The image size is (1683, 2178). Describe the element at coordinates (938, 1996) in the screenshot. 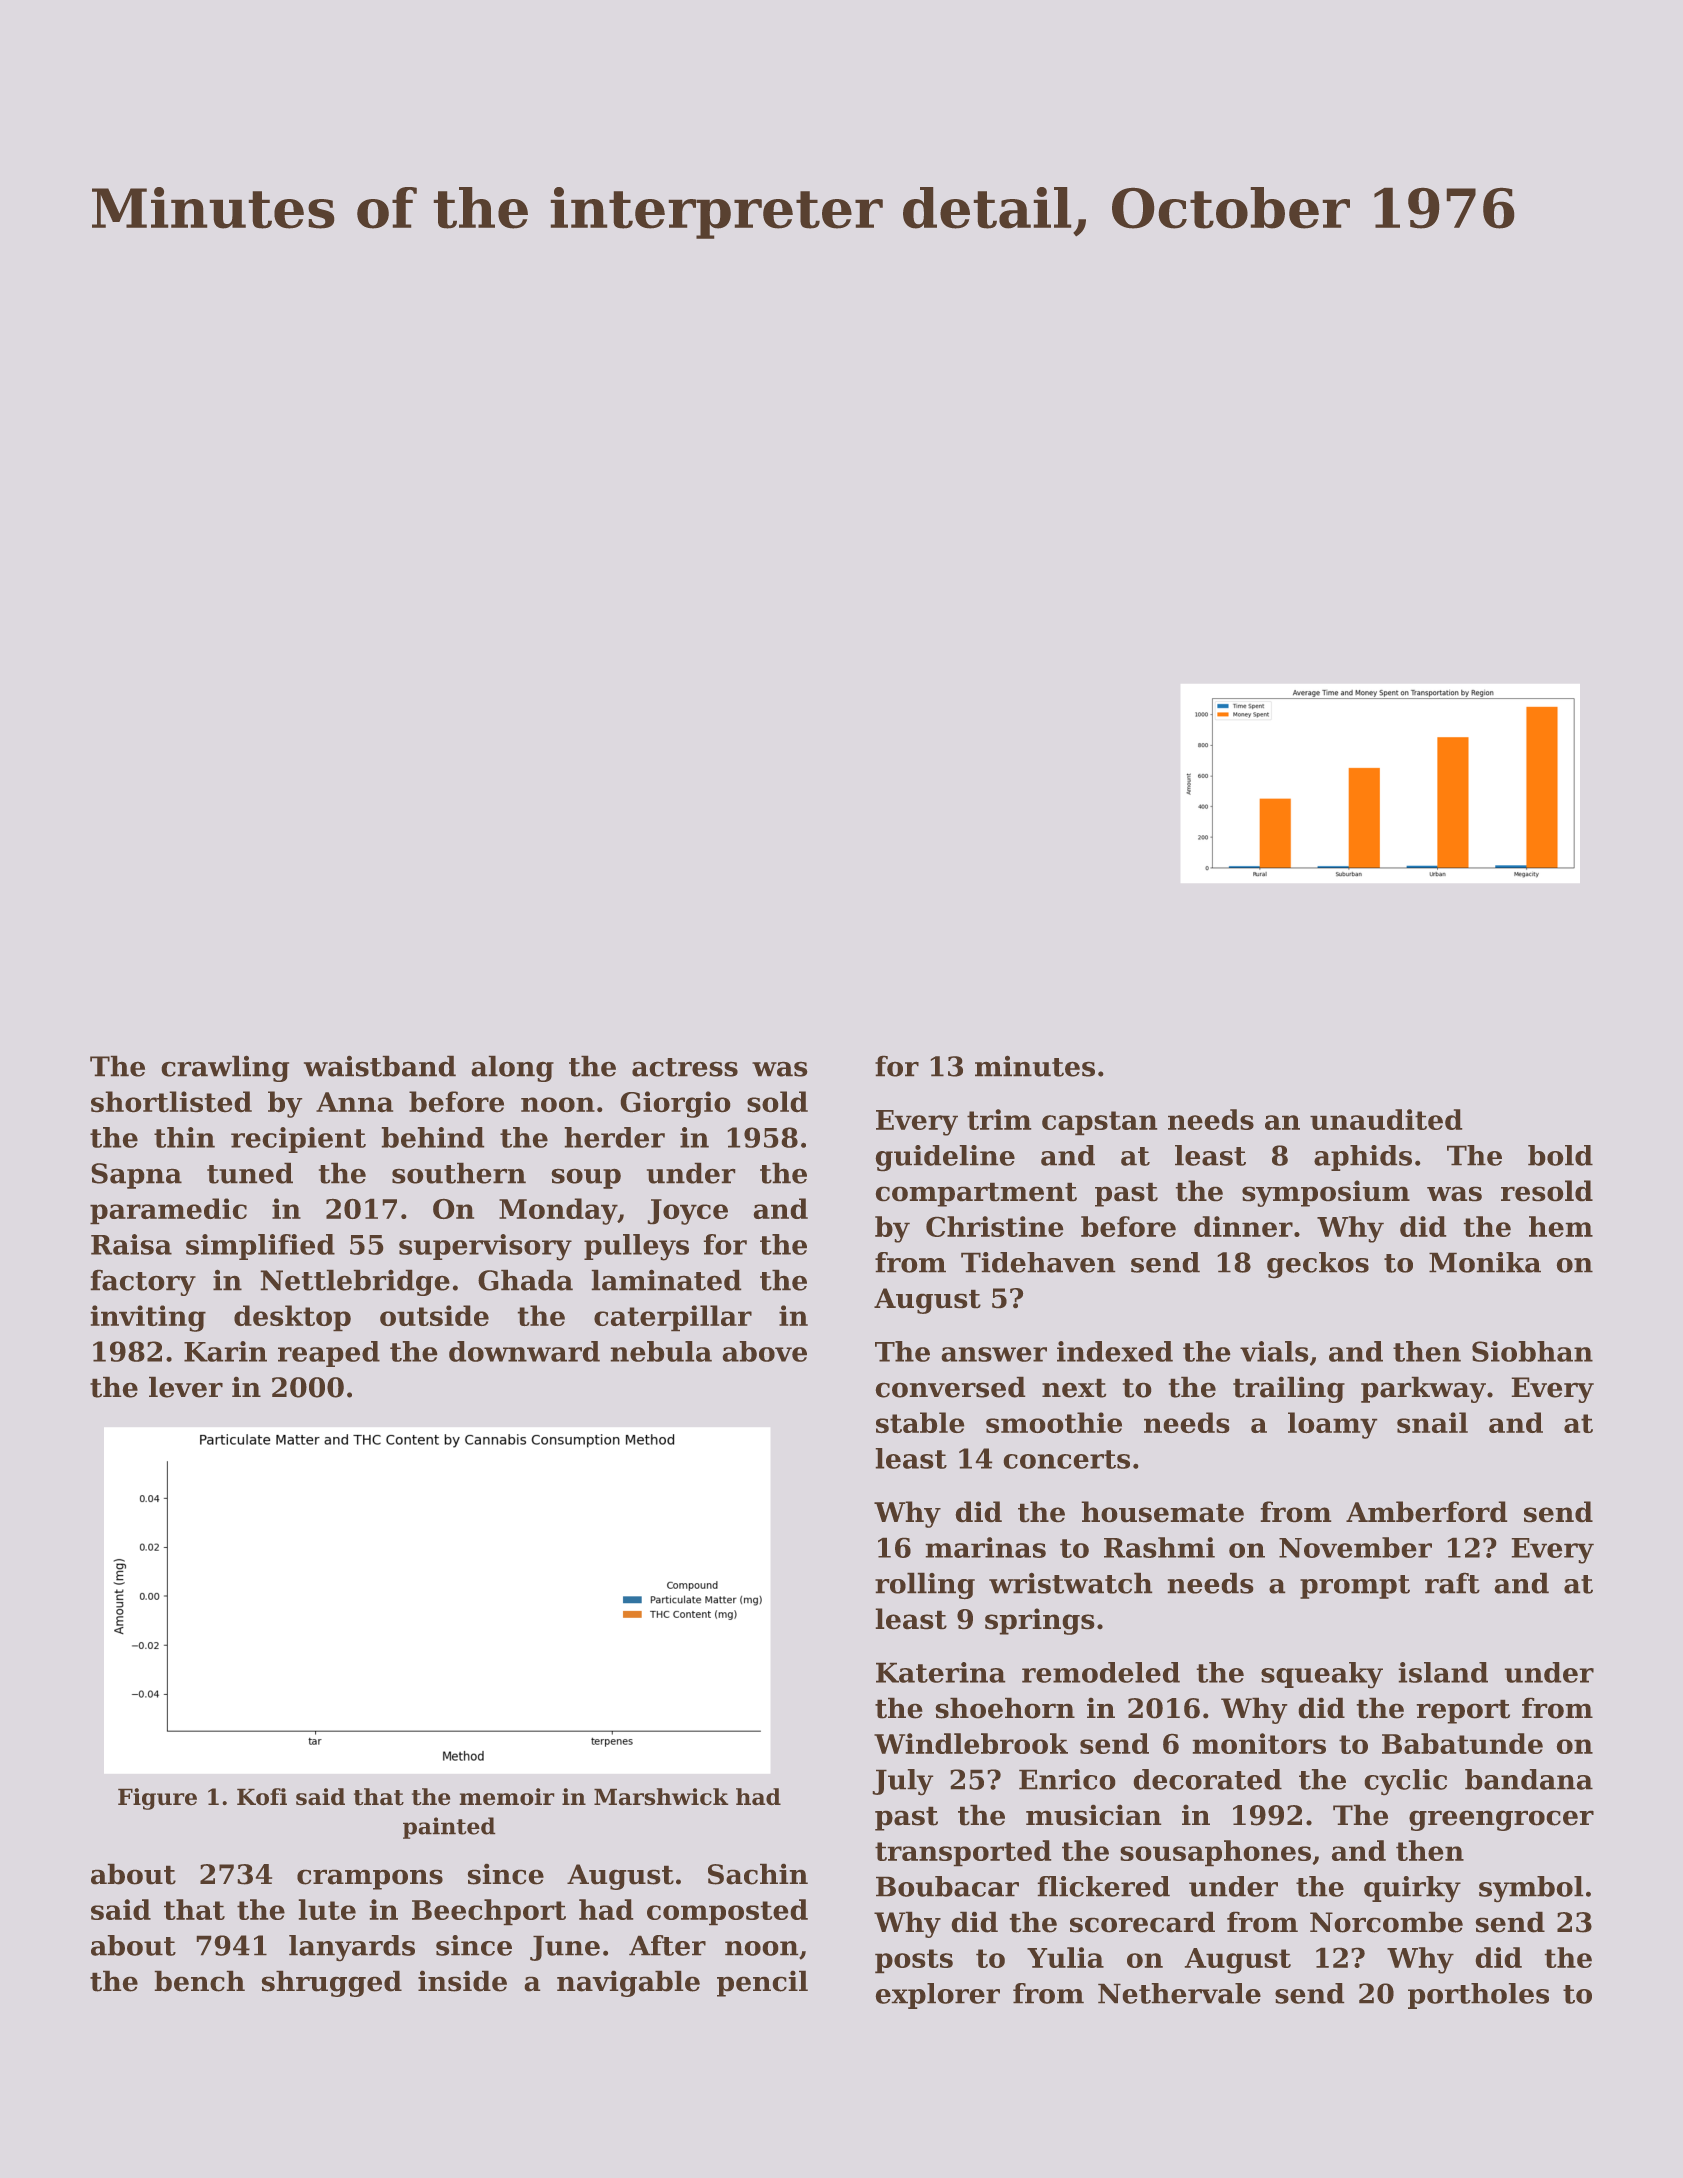

I see `explorer` at that location.
